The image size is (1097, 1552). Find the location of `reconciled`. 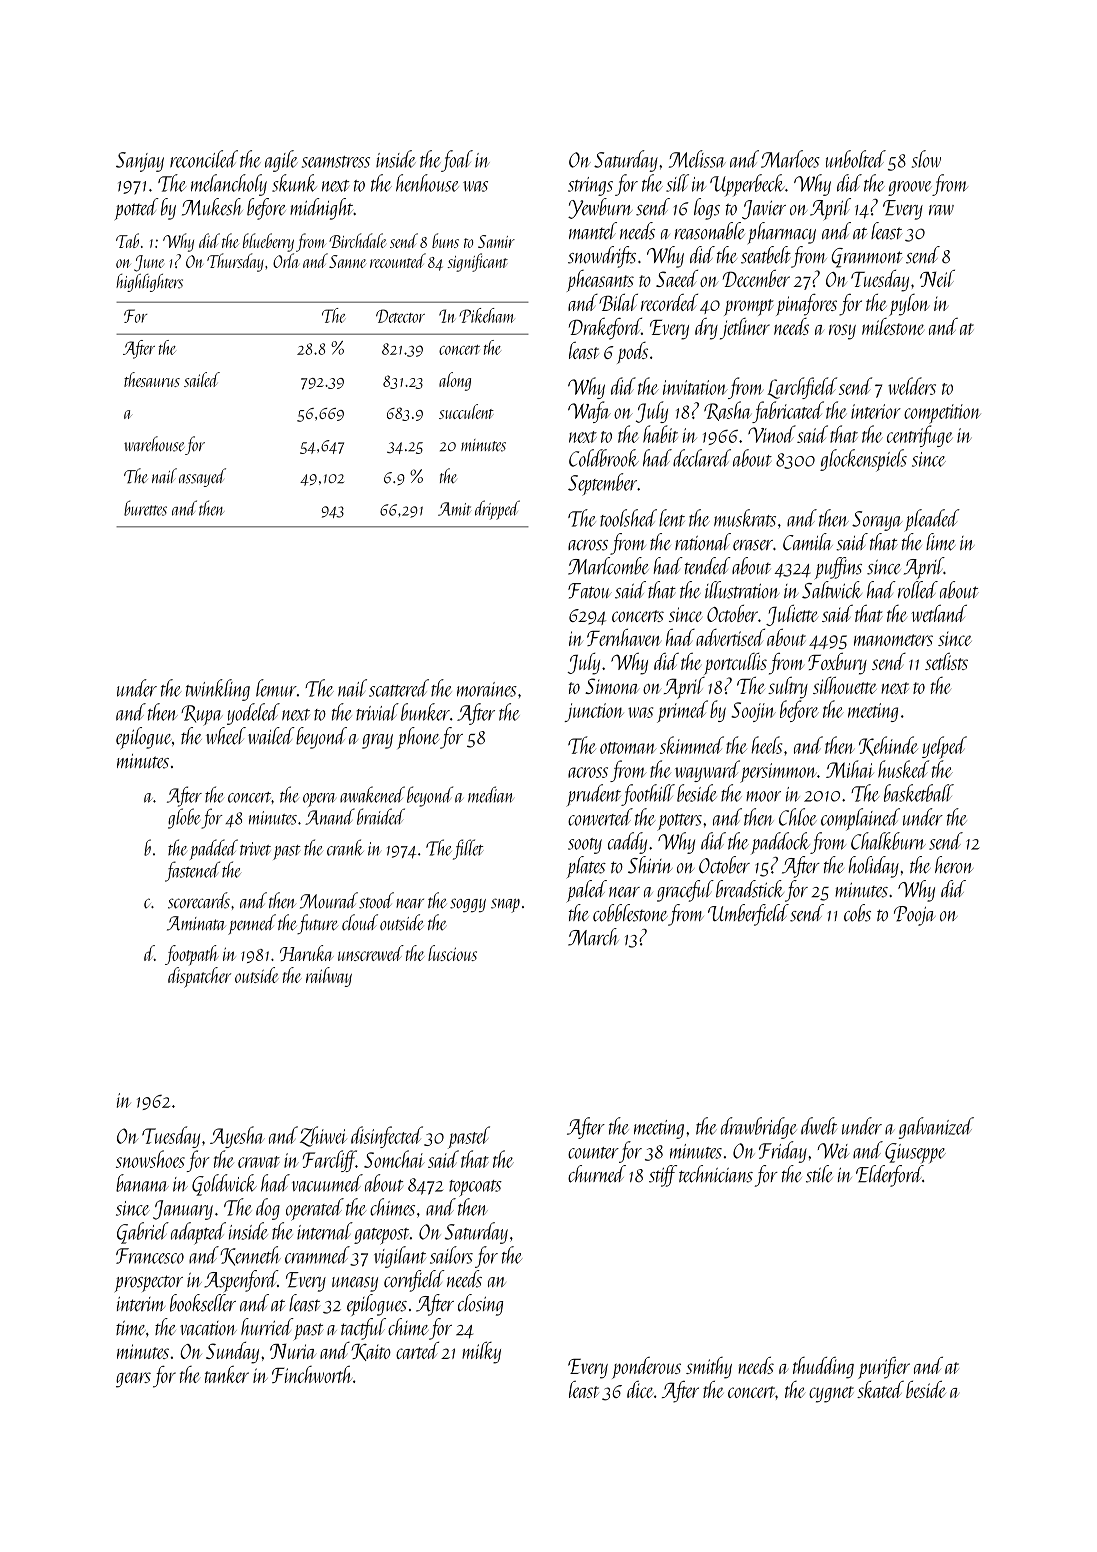

reconciled is located at coordinates (204, 159).
